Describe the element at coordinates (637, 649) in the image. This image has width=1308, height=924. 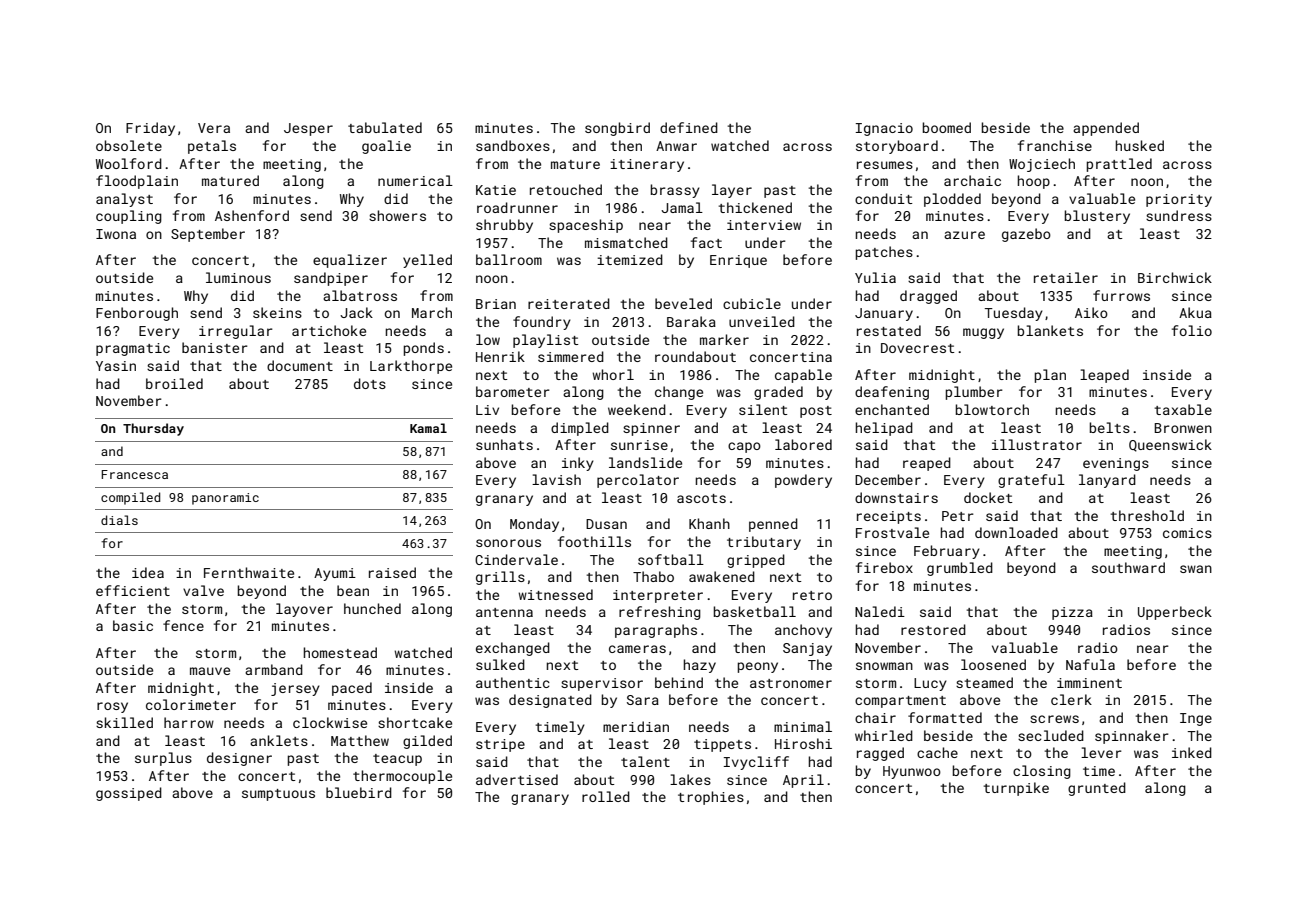
I see `cameras` at that location.
